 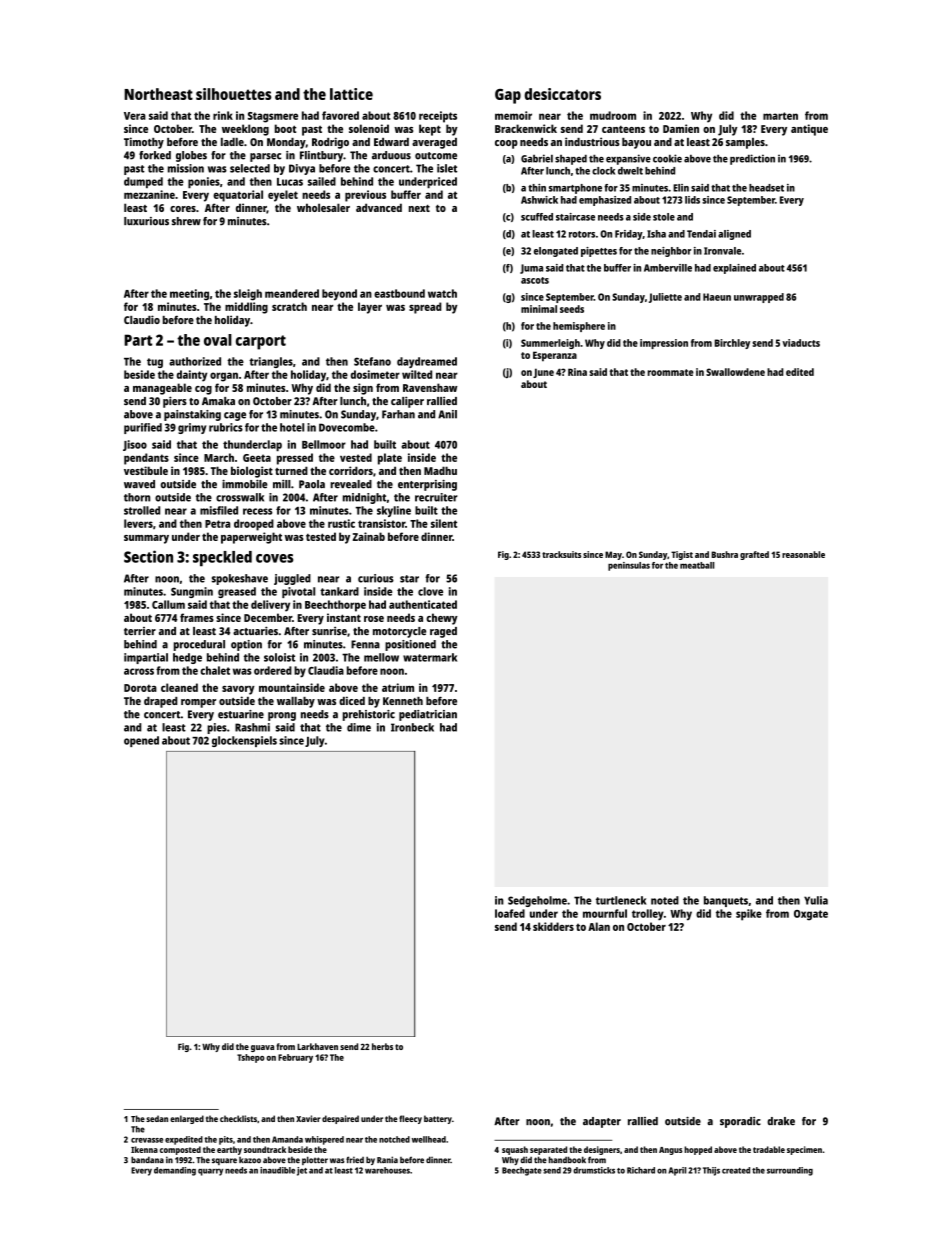 I want to click on ordered, so click(x=273, y=670).
